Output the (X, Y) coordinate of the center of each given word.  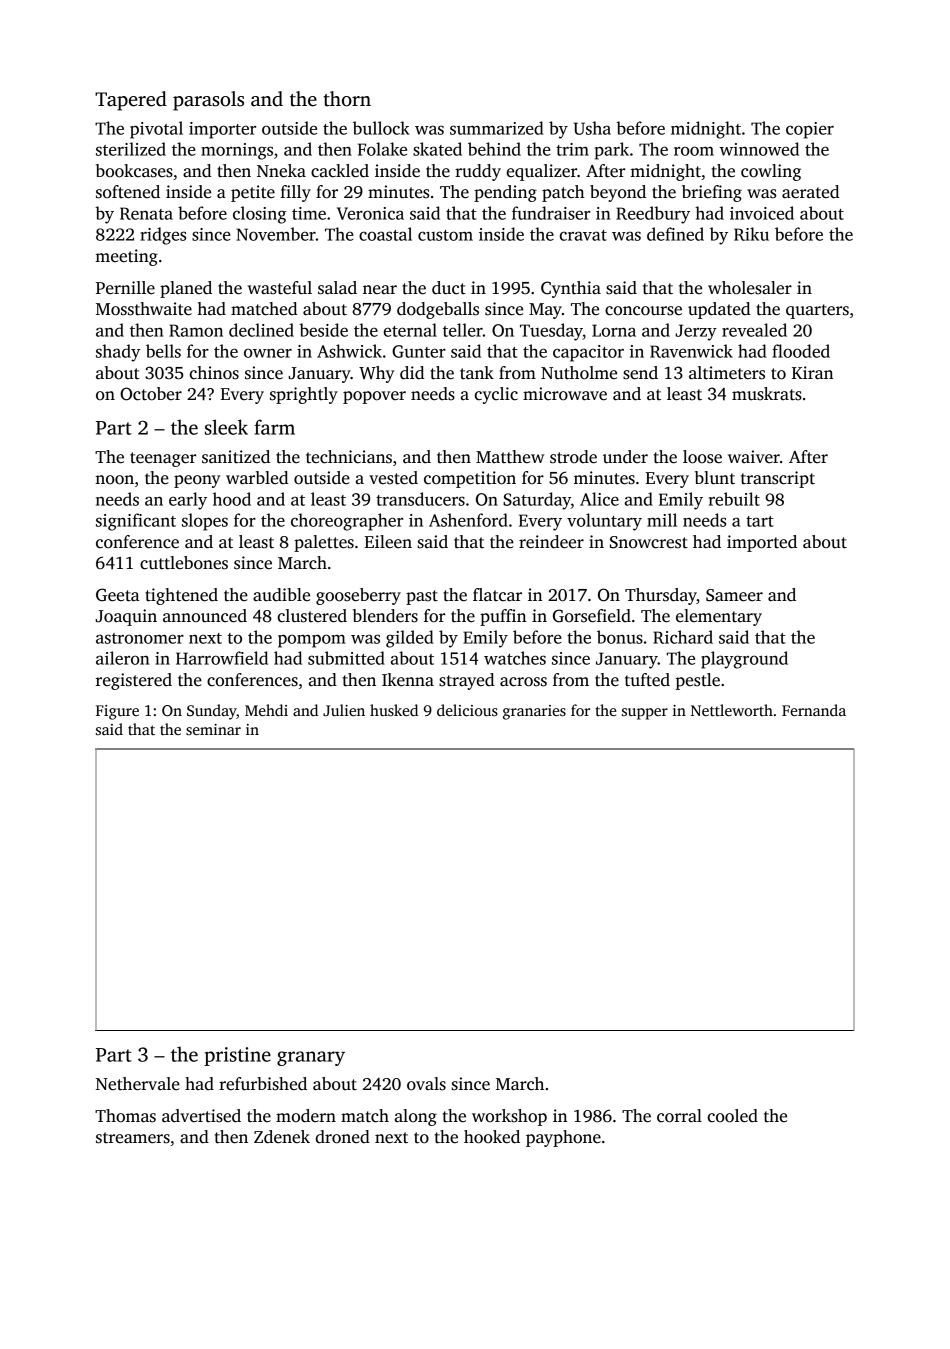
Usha (592, 128)
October (151, 394)
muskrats (767, 394)
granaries (534, 712)
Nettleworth (732, 710)
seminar (213, 729)
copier (810, 130)
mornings (237, 151)
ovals (426, 1084)
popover (374, 397)
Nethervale (138, 1084)
